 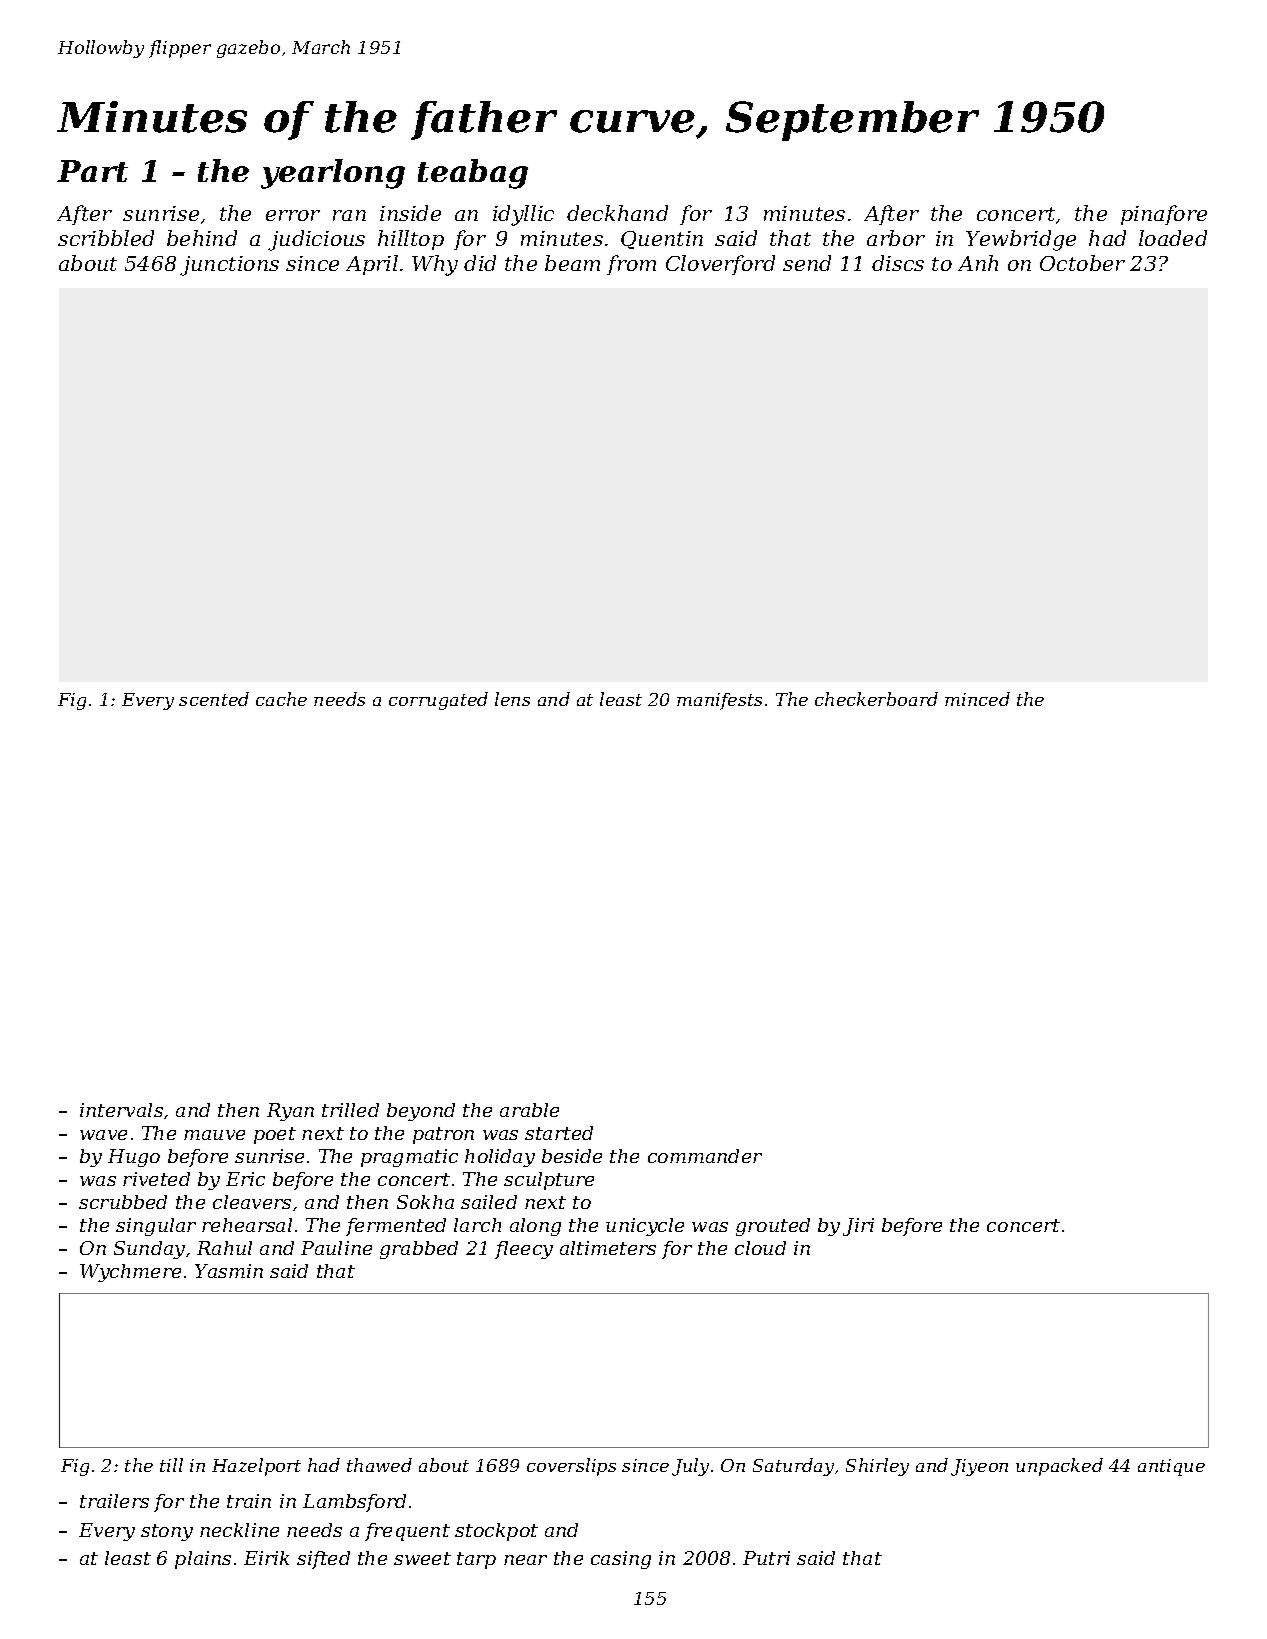 I want to click on Jiri, so click(x=858, y=1227).
